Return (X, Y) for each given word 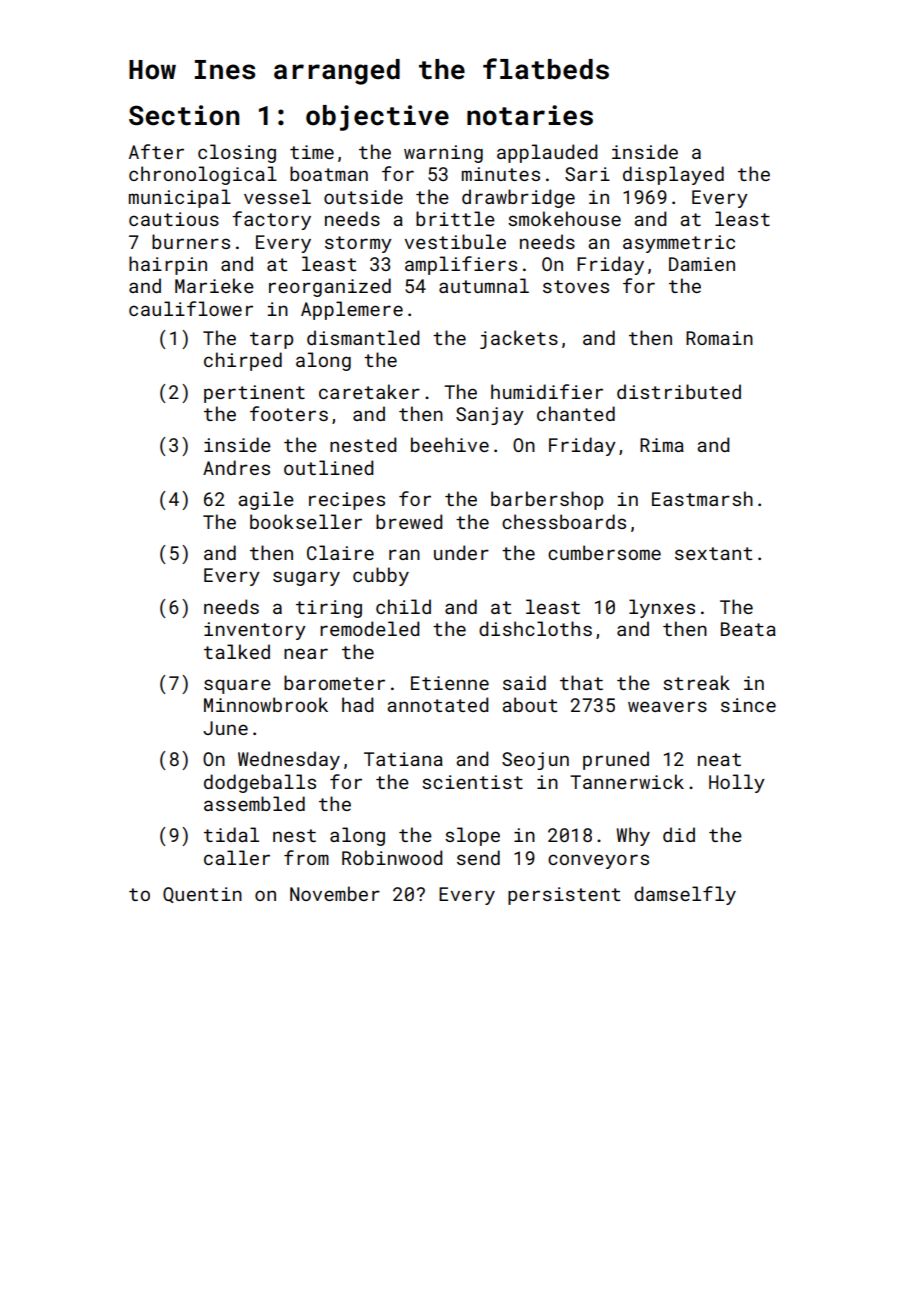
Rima (662, 445)
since (748, 705)
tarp (271, 340)
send (478, 857)
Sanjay (490, 416)
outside (363, 196)
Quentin (202, 895)
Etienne (450, 683)
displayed (673, 175)
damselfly (685, 895)
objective (377, 118)
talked (237, 651)
